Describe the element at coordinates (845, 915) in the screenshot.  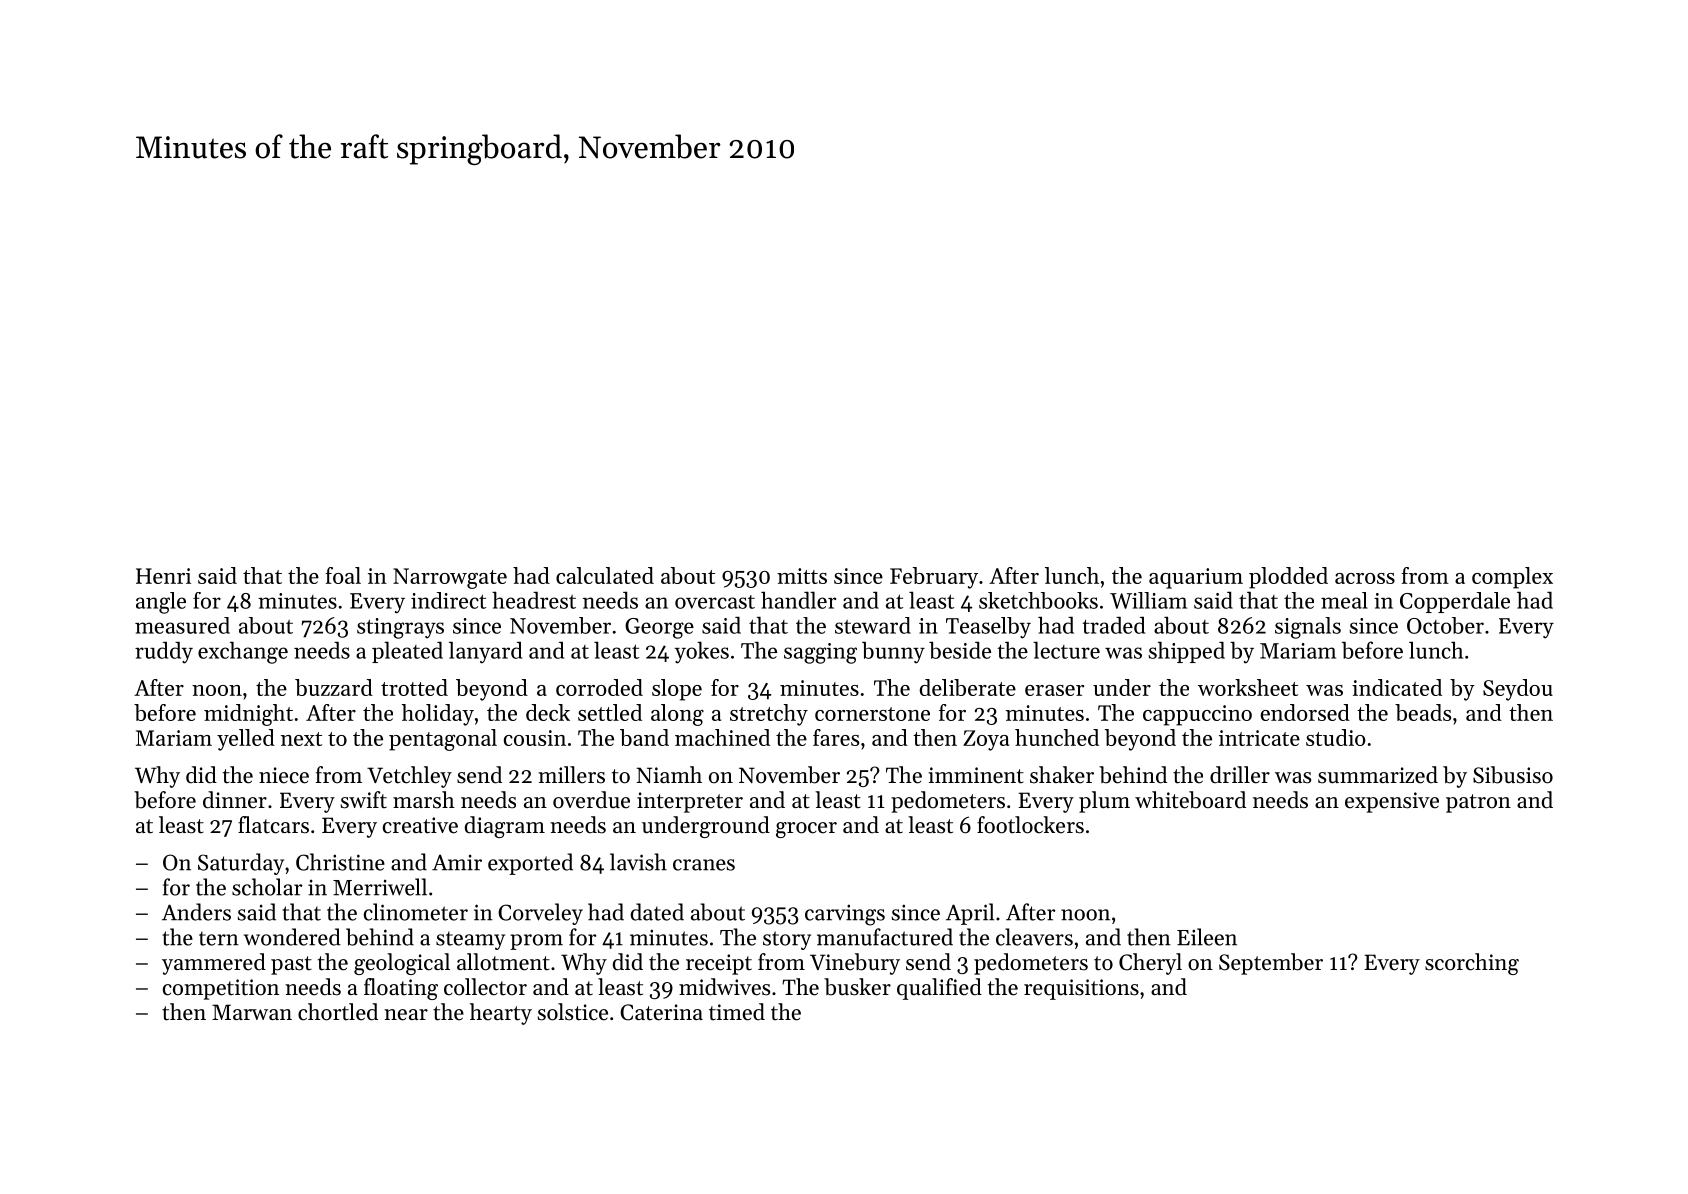
I see `carvings` at that location.
